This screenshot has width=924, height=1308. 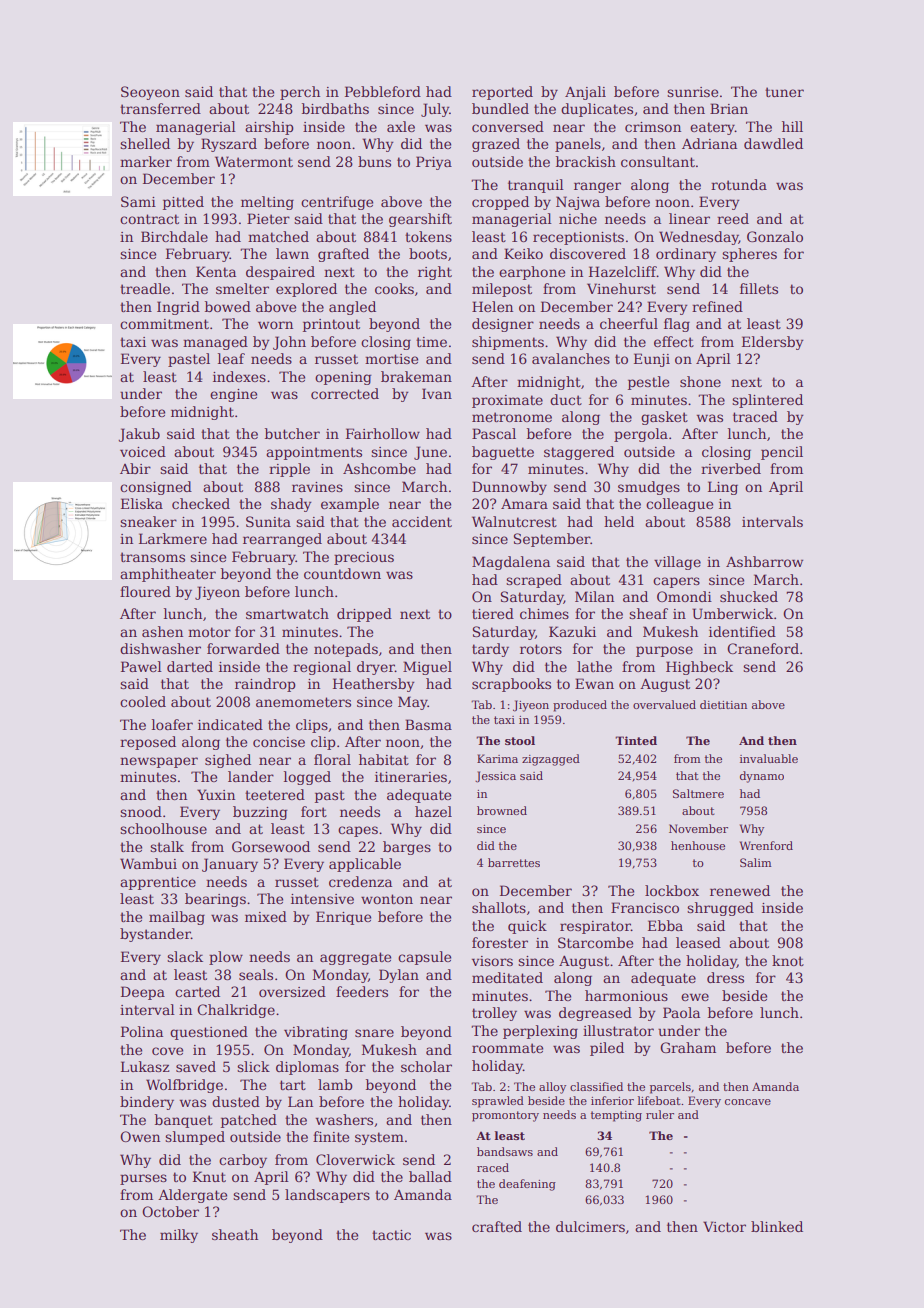 I want to click on Umberwick, so click(x=732, y=613).
